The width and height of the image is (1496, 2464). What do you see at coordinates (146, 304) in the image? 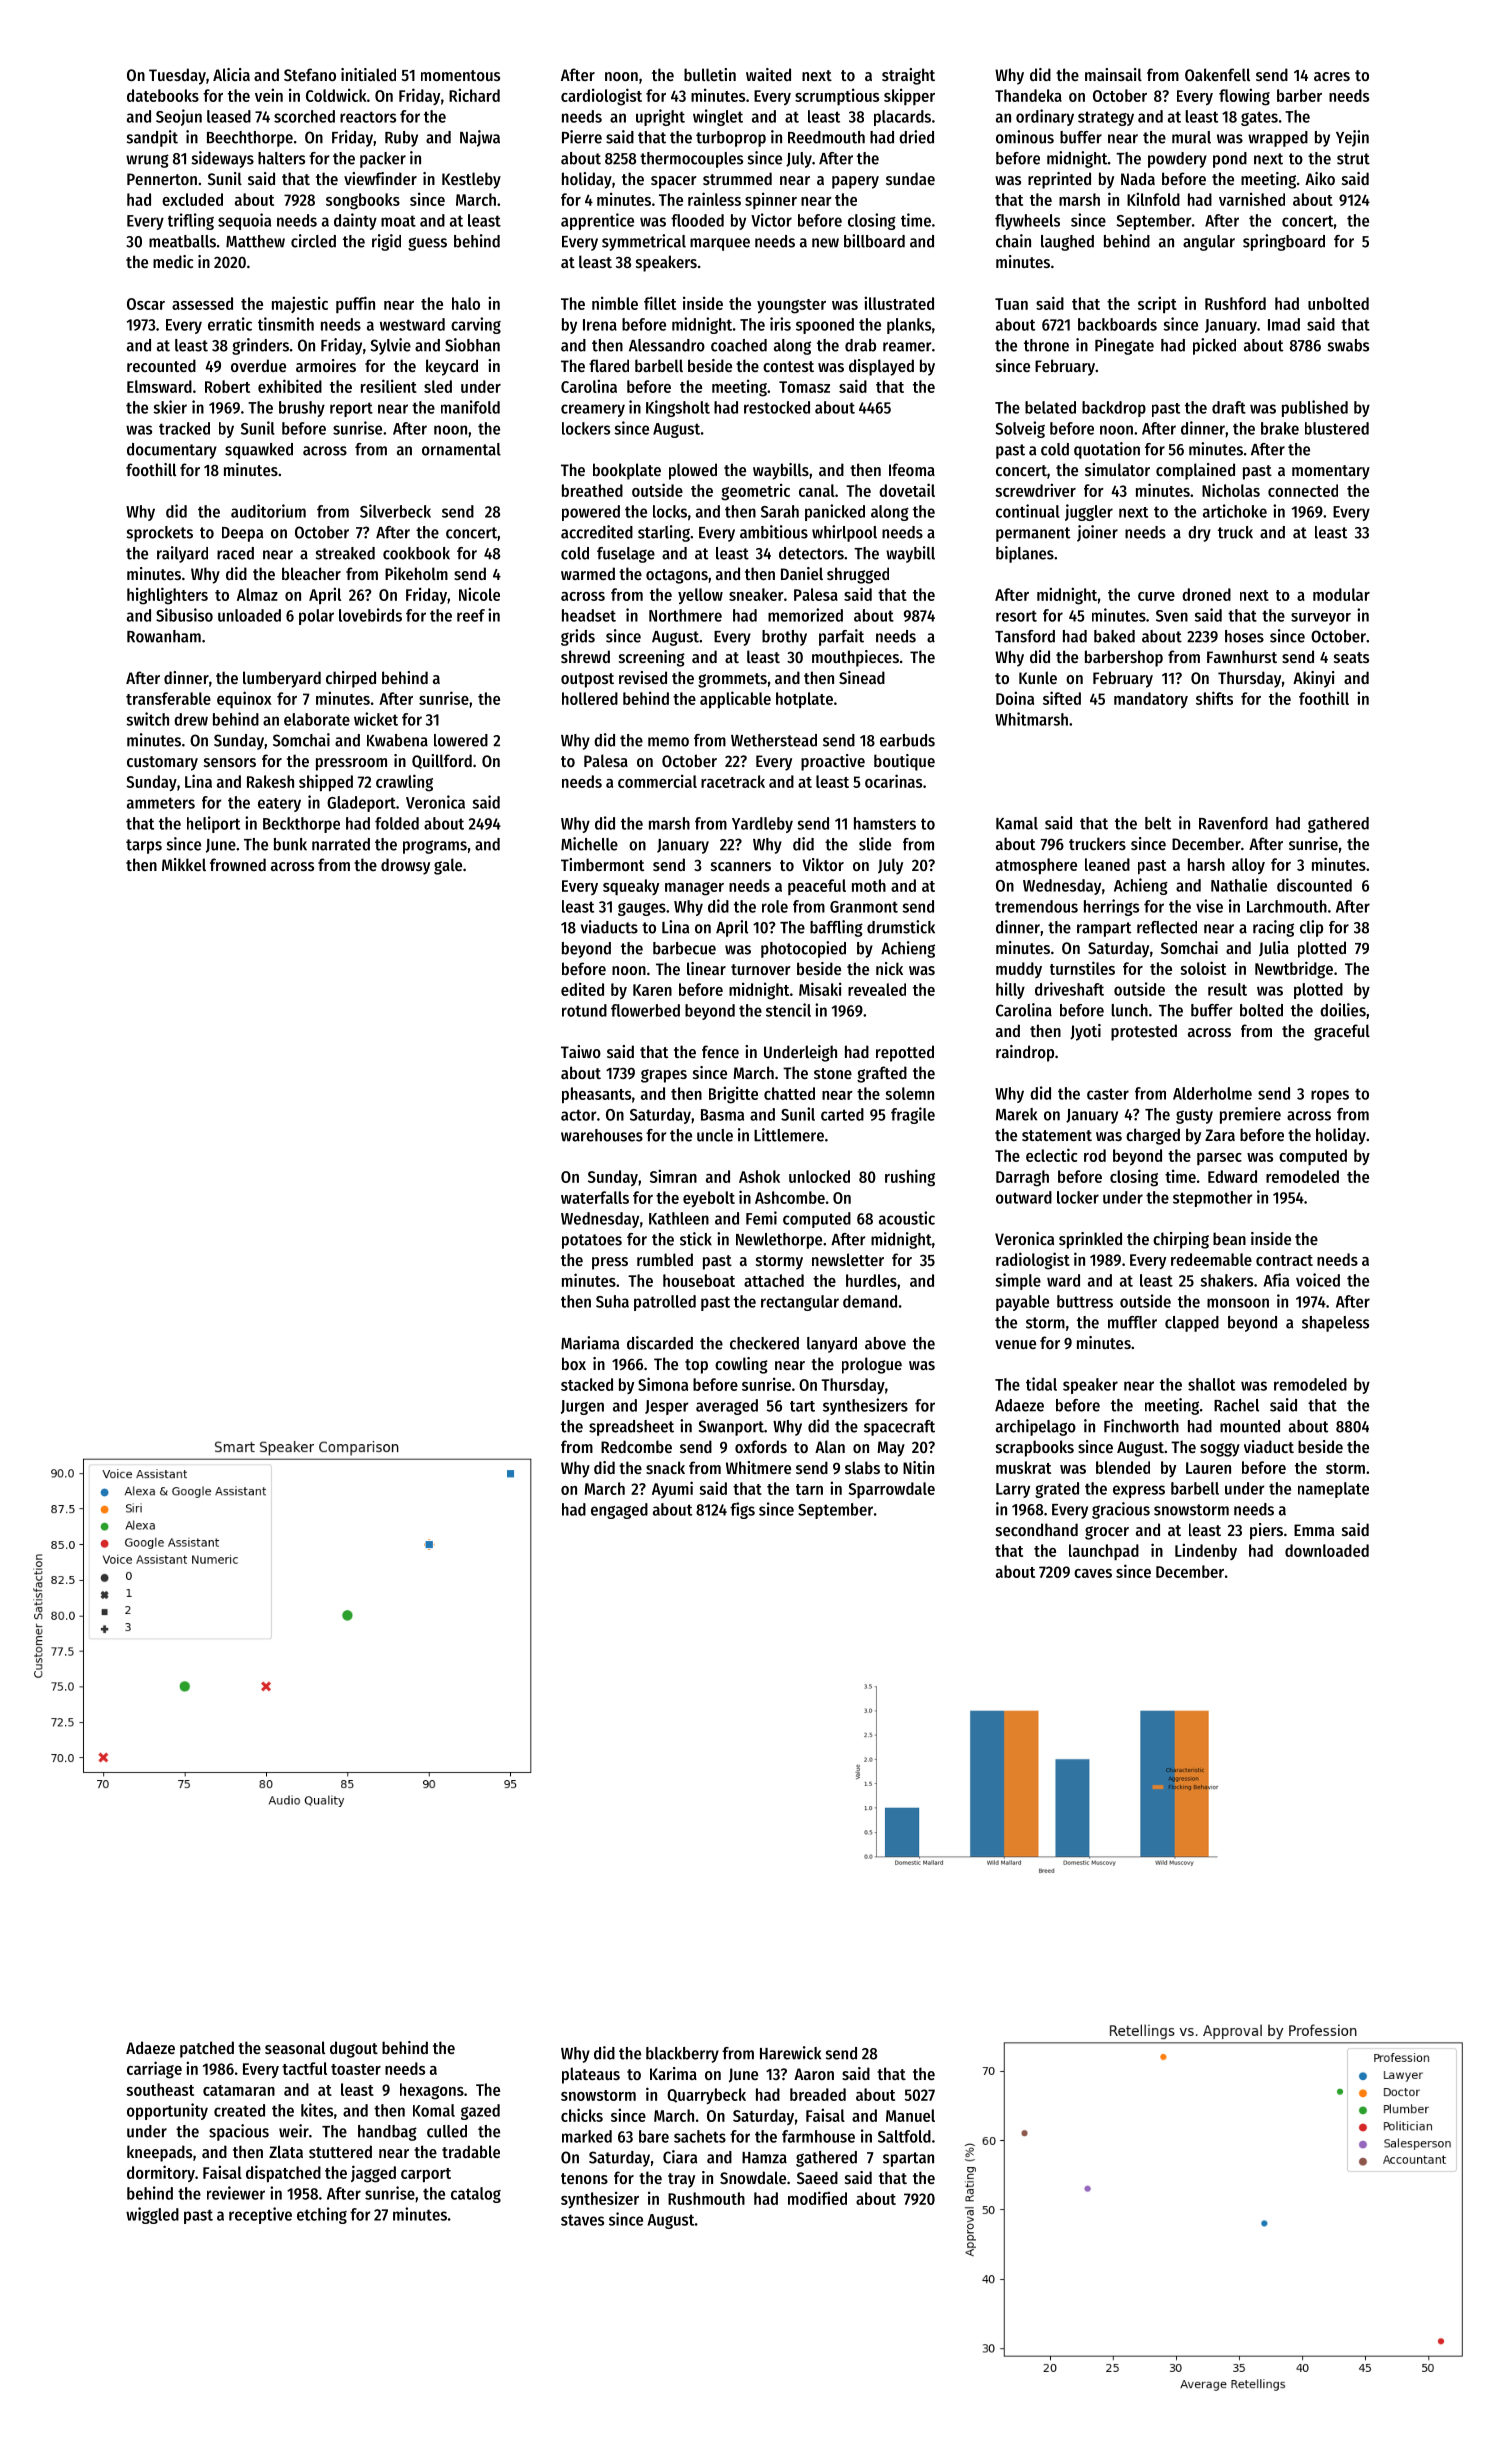
I see `Oscar` at bounding box center [146, 304].
